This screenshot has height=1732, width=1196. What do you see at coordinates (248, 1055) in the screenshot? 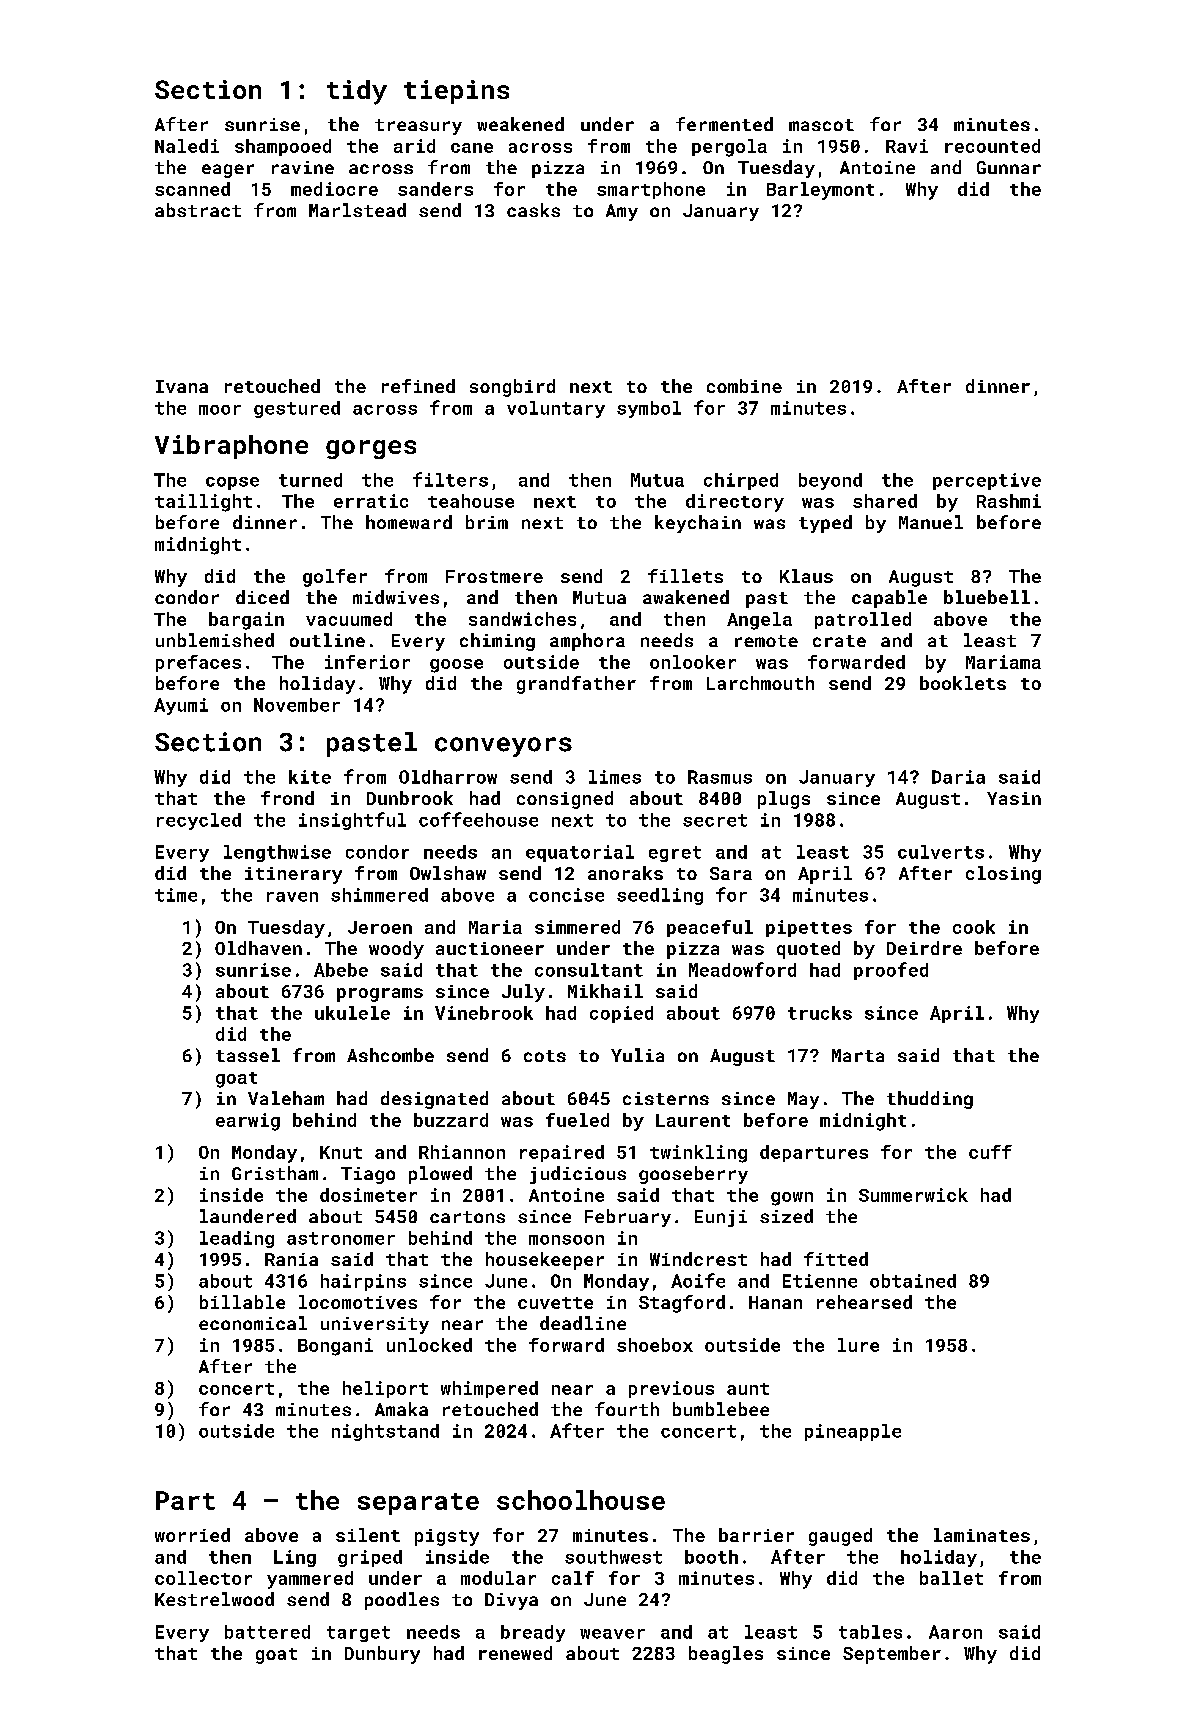
I see `tassel` at bounding box center [248, 1055].
